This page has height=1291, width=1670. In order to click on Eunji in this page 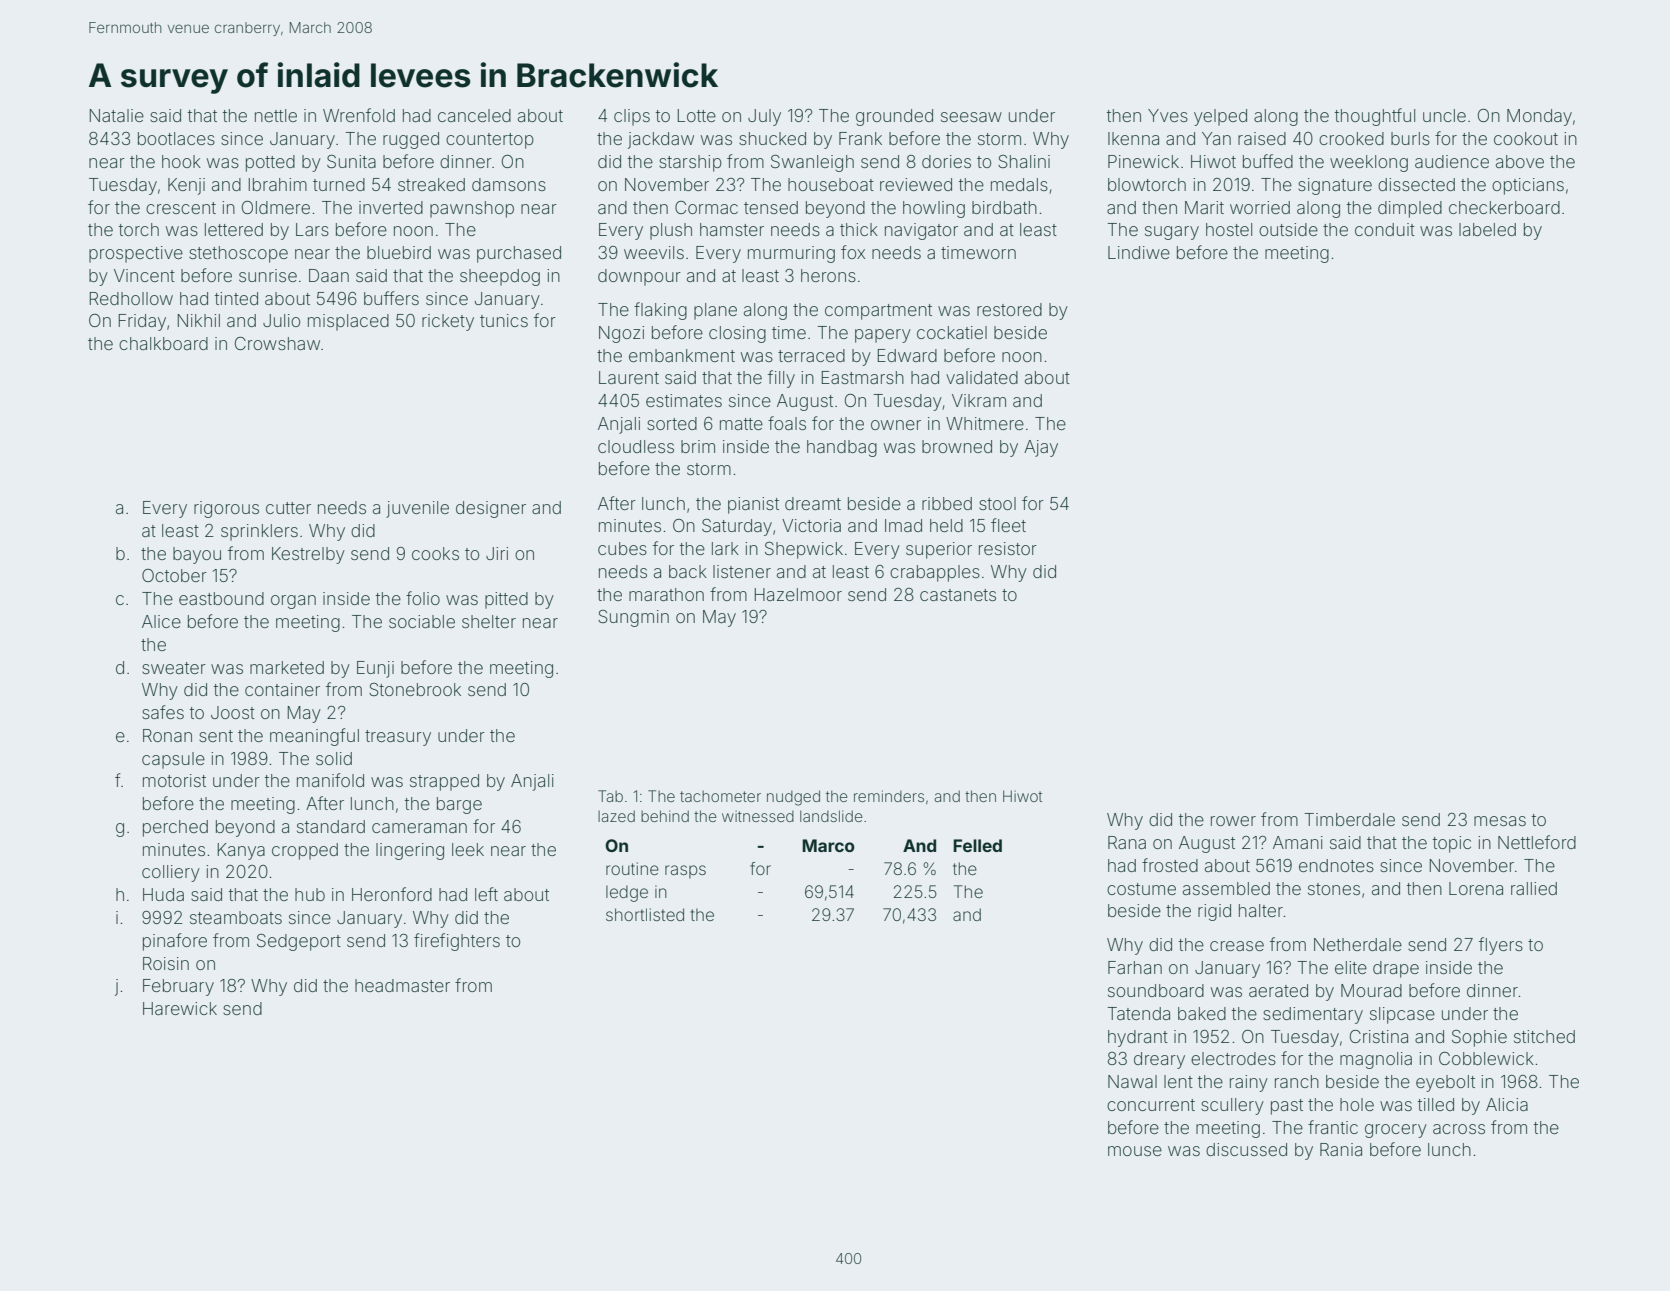, I will do `click(375, 669)`.
